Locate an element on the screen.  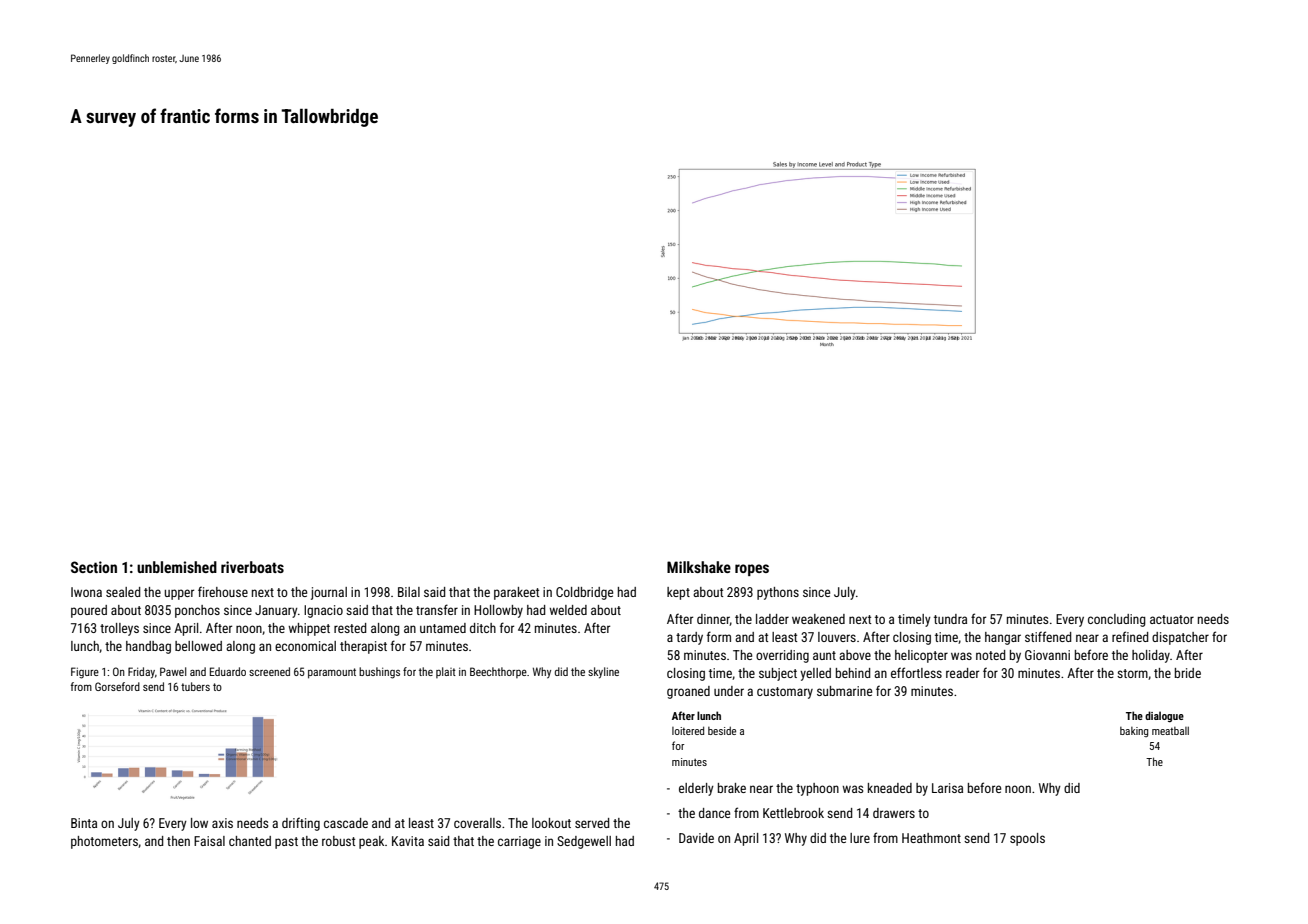
Binta is located at coordinates (84, 823).
